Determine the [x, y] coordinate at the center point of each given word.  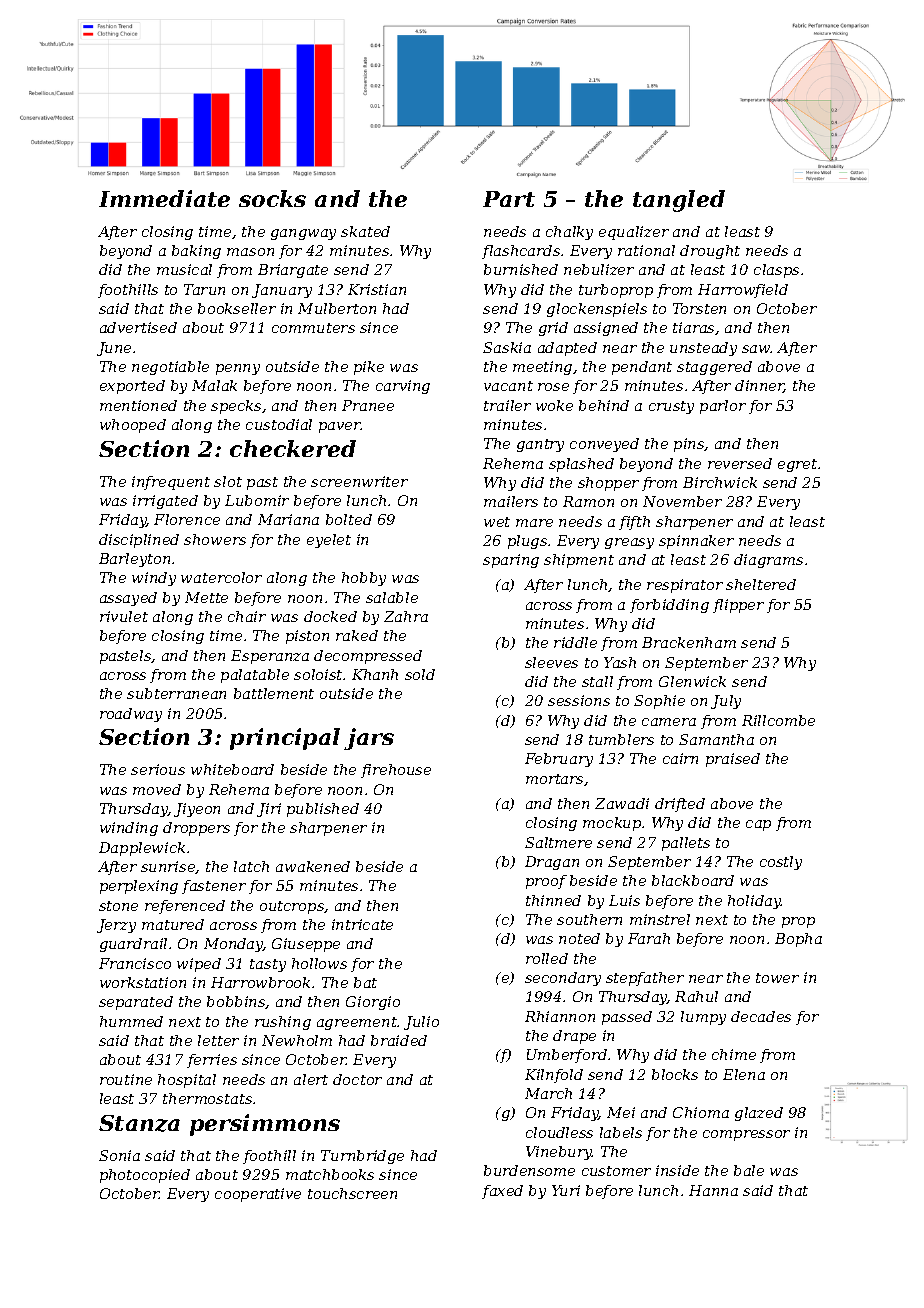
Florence [187, 519]
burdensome [529, 1170]
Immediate [164, 198]
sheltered [761, 584]
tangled [679, 201]
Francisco [135, 963]
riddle [575, 642]
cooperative [258, 1195]
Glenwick [692, 681]
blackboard [693, 880]
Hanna [713, 1190]
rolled [547, 958]
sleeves [551, 662]
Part [509, 199]
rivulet [124, 616]
